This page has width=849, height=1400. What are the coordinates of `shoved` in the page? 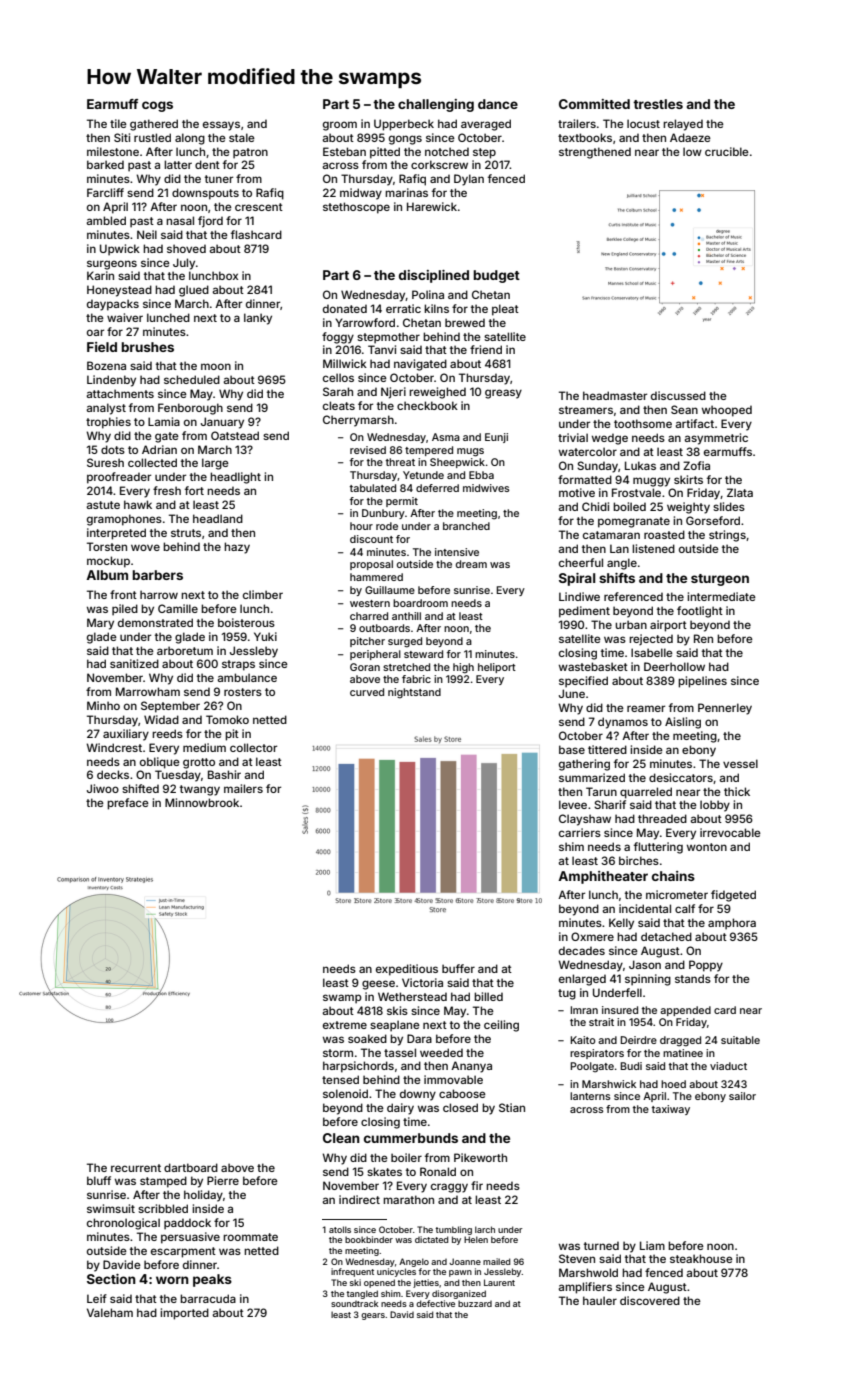 It's located at (186, 248).
